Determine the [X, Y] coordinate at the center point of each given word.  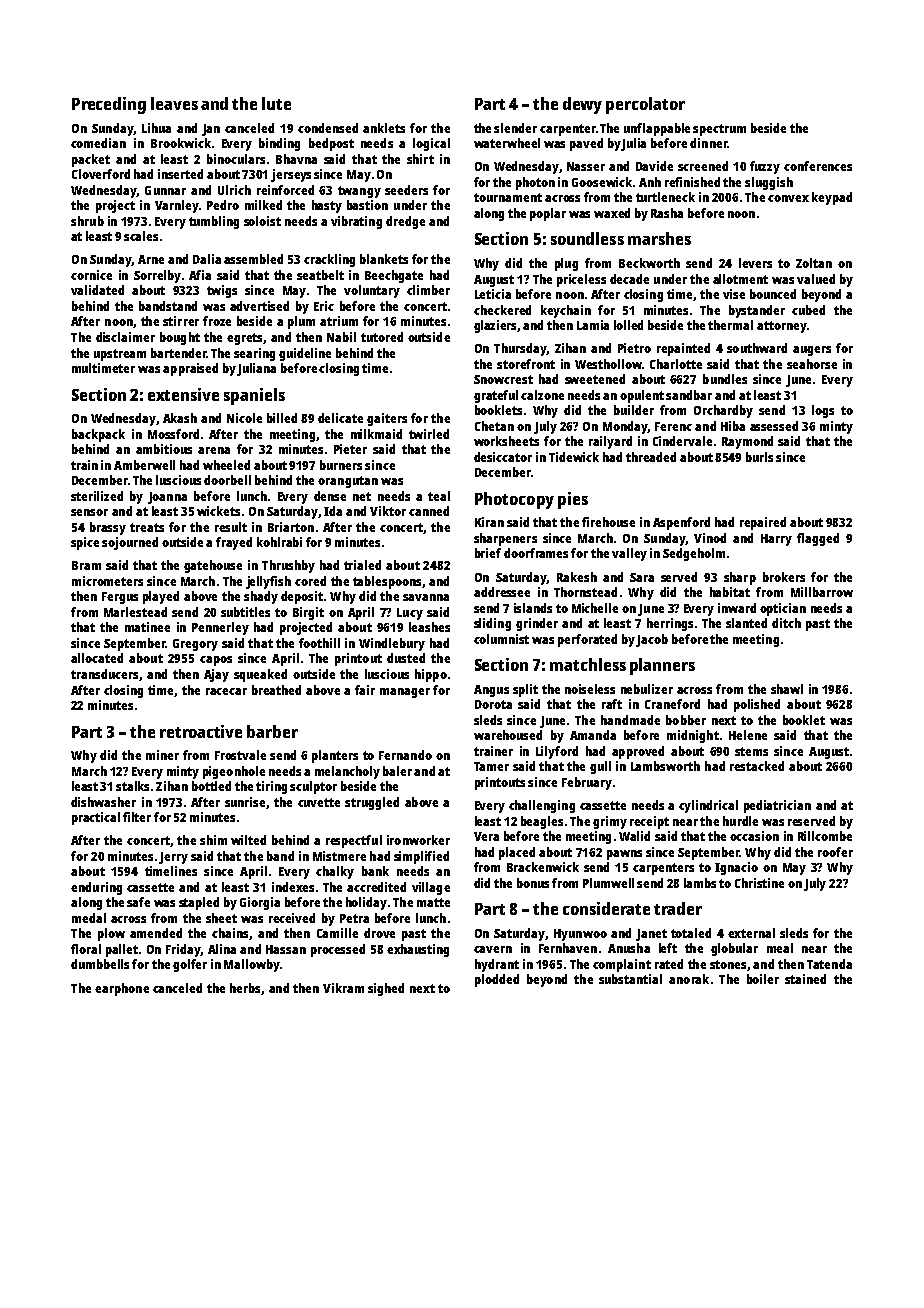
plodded [497, 980]
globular [734, 949]
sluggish [769, 183]
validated [97, 290]
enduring [96, 888]
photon [535, 183]
